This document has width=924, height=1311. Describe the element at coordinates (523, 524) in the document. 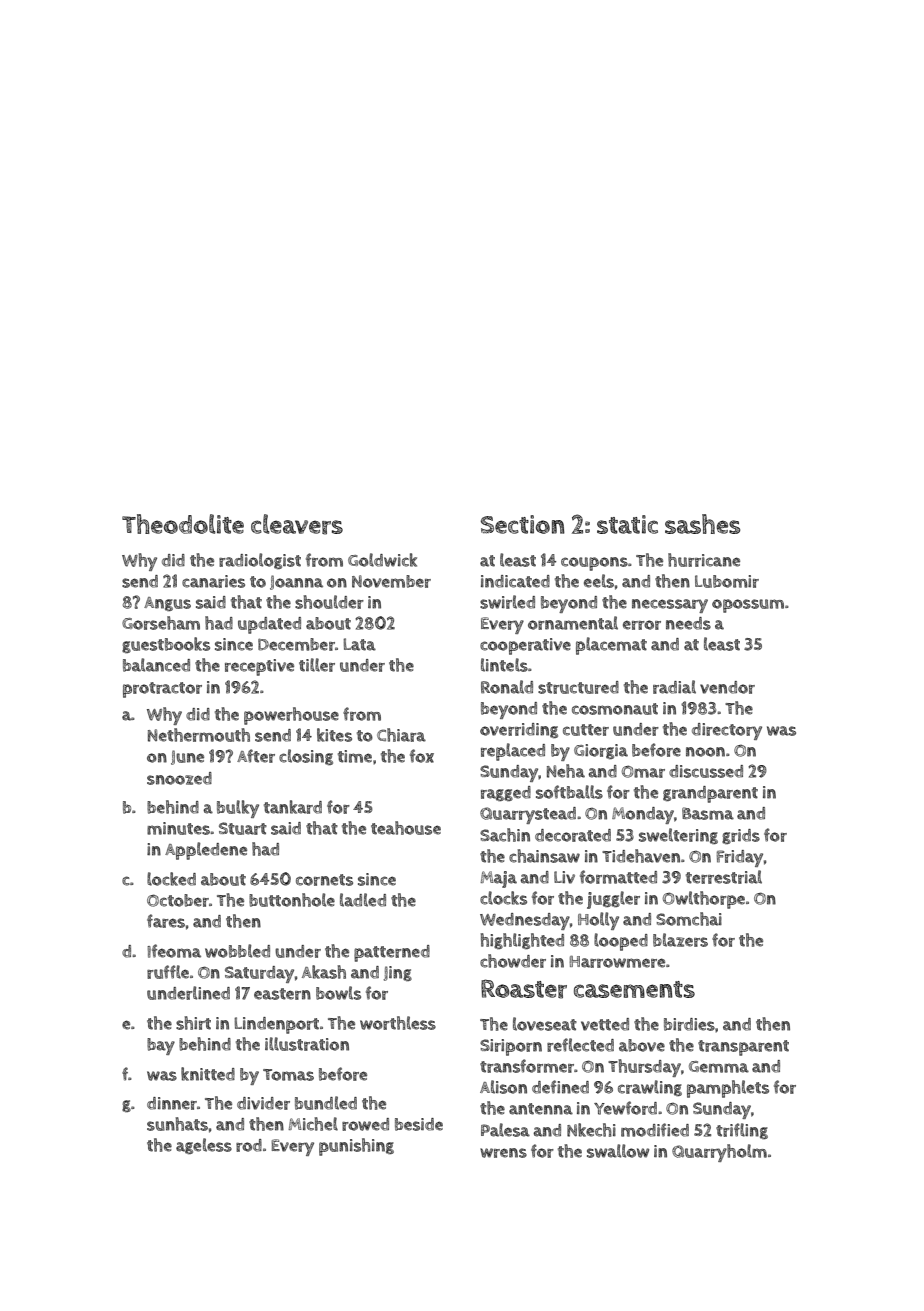

I see `Section` at that location.
